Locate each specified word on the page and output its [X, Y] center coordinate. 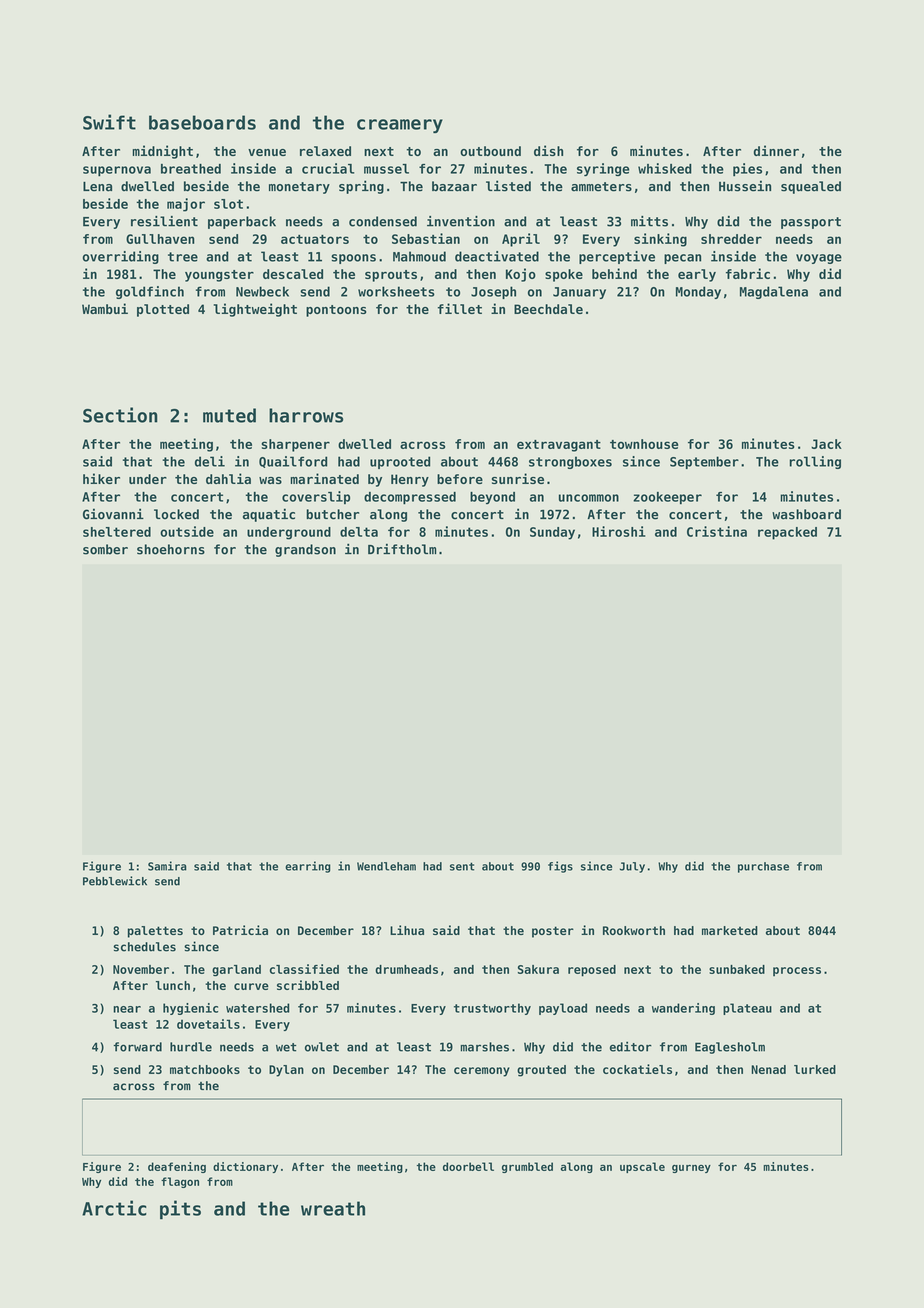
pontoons [336, 311]
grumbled [527, 1167]
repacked [787, 533]
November [141, 969]
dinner [776, 150]
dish [548, 150]
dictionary [245, 1167]
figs [560, 867]
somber [105, 549]
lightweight [255, 310]
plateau [747, 1009]
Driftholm [402, 549]
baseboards [202, 122]
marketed [730, 930]
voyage [819, 259]
